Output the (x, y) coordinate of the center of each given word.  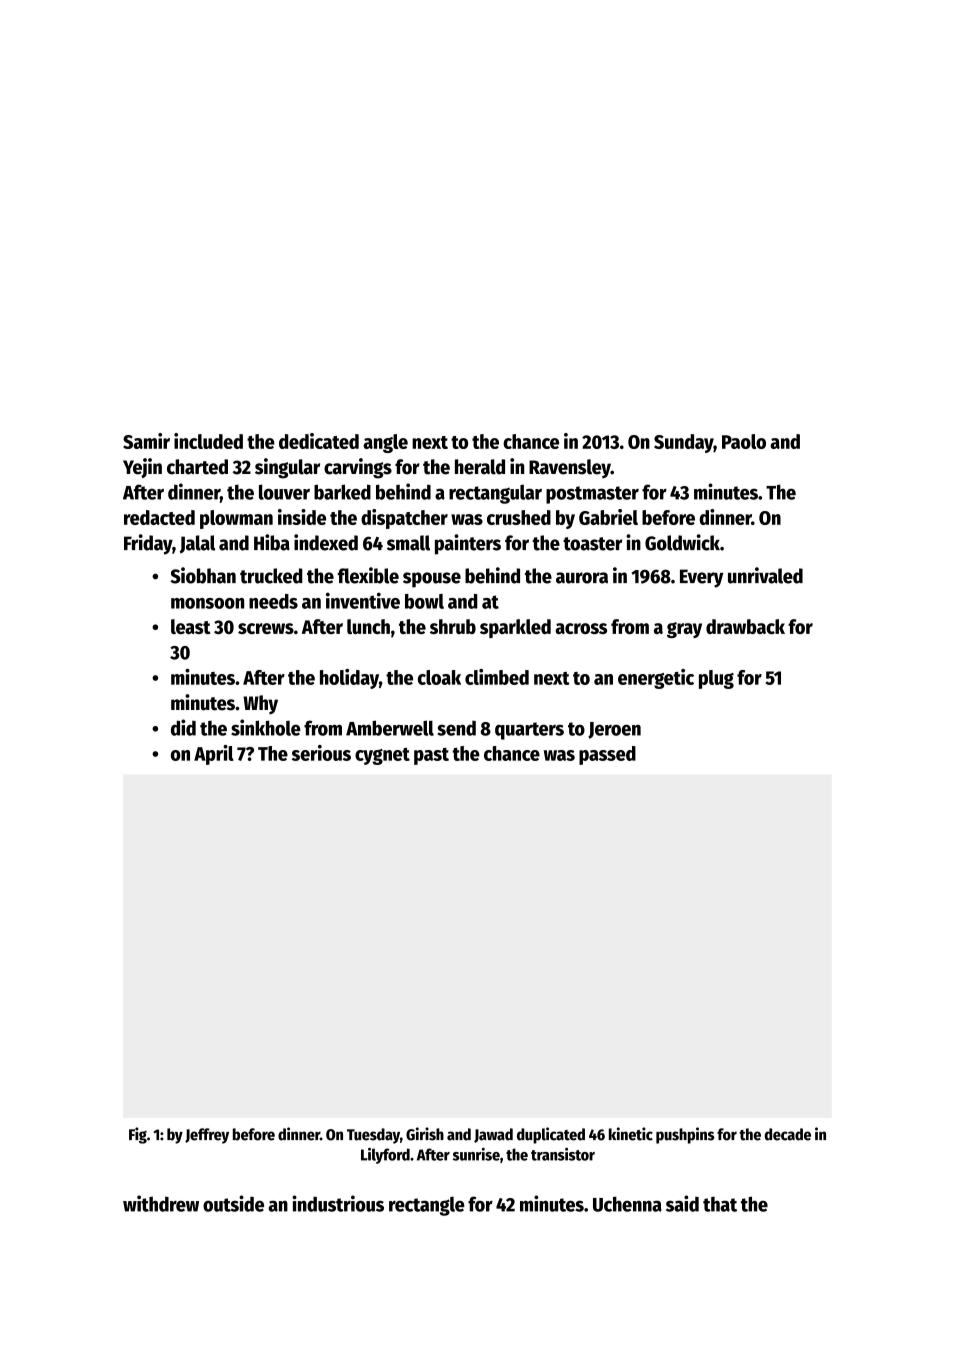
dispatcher (404, 519)
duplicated (551, 1135)
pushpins (685, 1135)
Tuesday (373, 1136)
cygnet (382, 756)
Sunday (684, 443)
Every (701, 578)
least (191, 626)
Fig (138, 1135)
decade (788, 1134)
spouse (432, 580)
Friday (148, 544)
